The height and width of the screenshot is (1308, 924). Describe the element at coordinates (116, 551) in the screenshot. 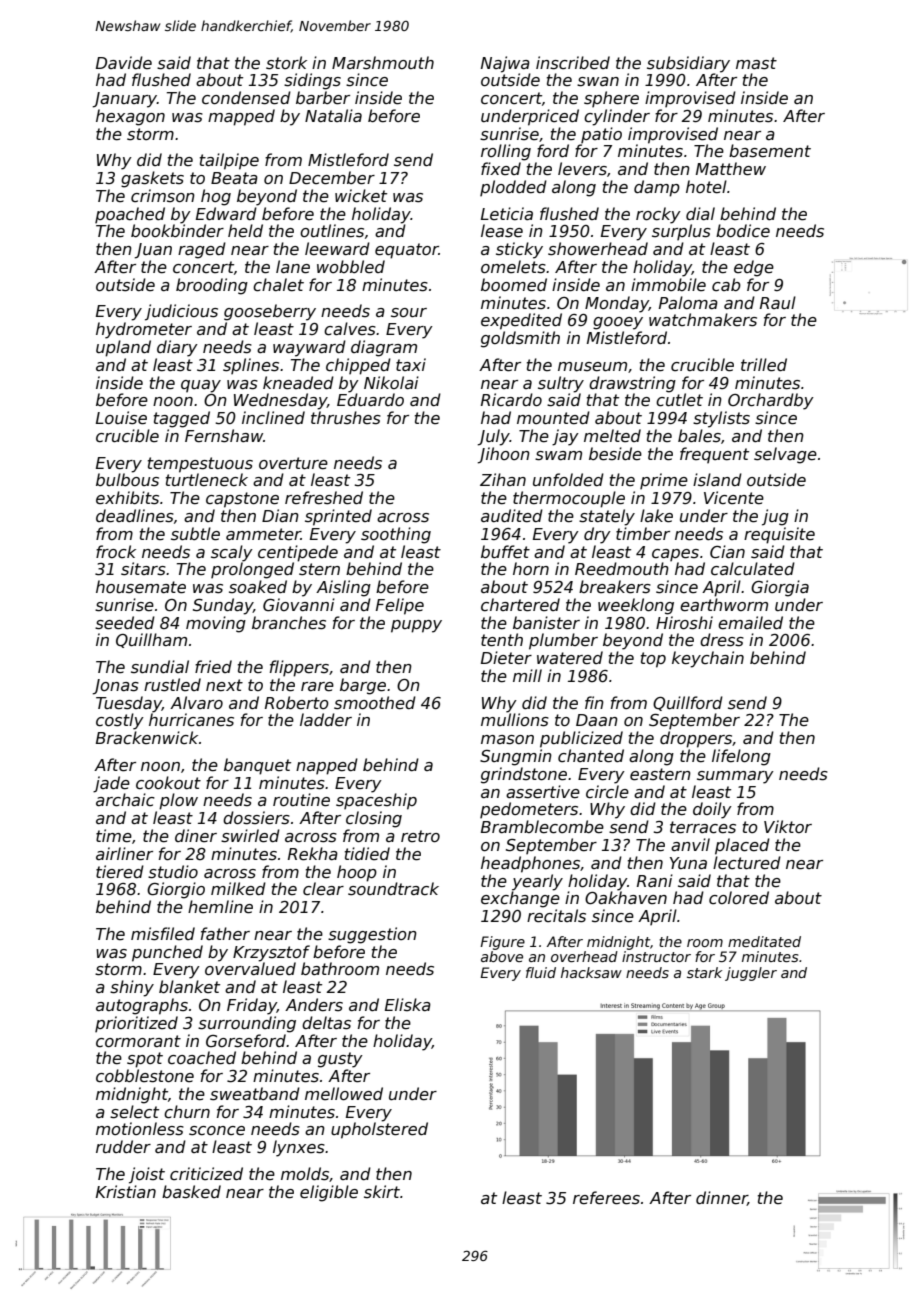

I see `frock` at that location.
